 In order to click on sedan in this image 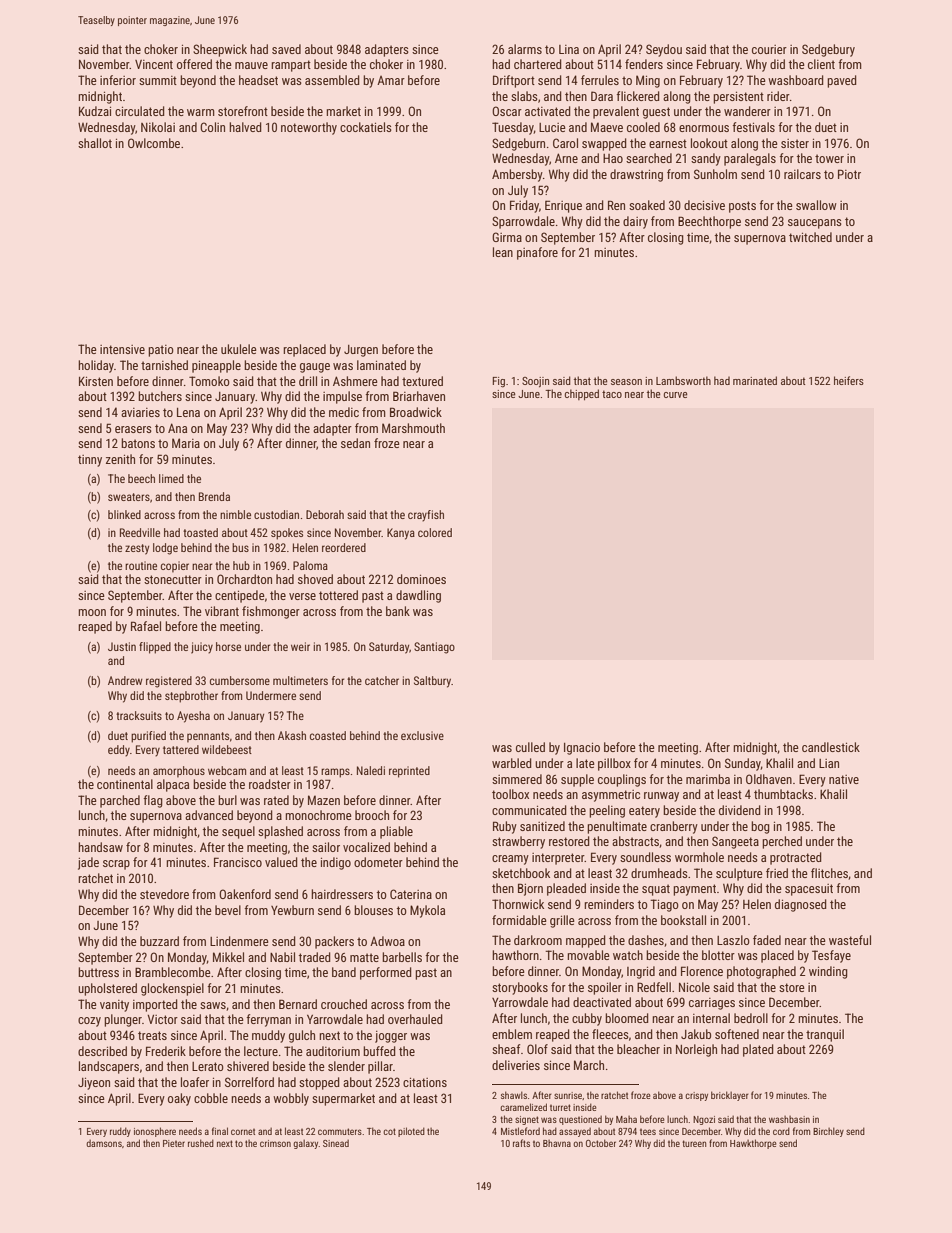, I will do `click(355, 443)`.
